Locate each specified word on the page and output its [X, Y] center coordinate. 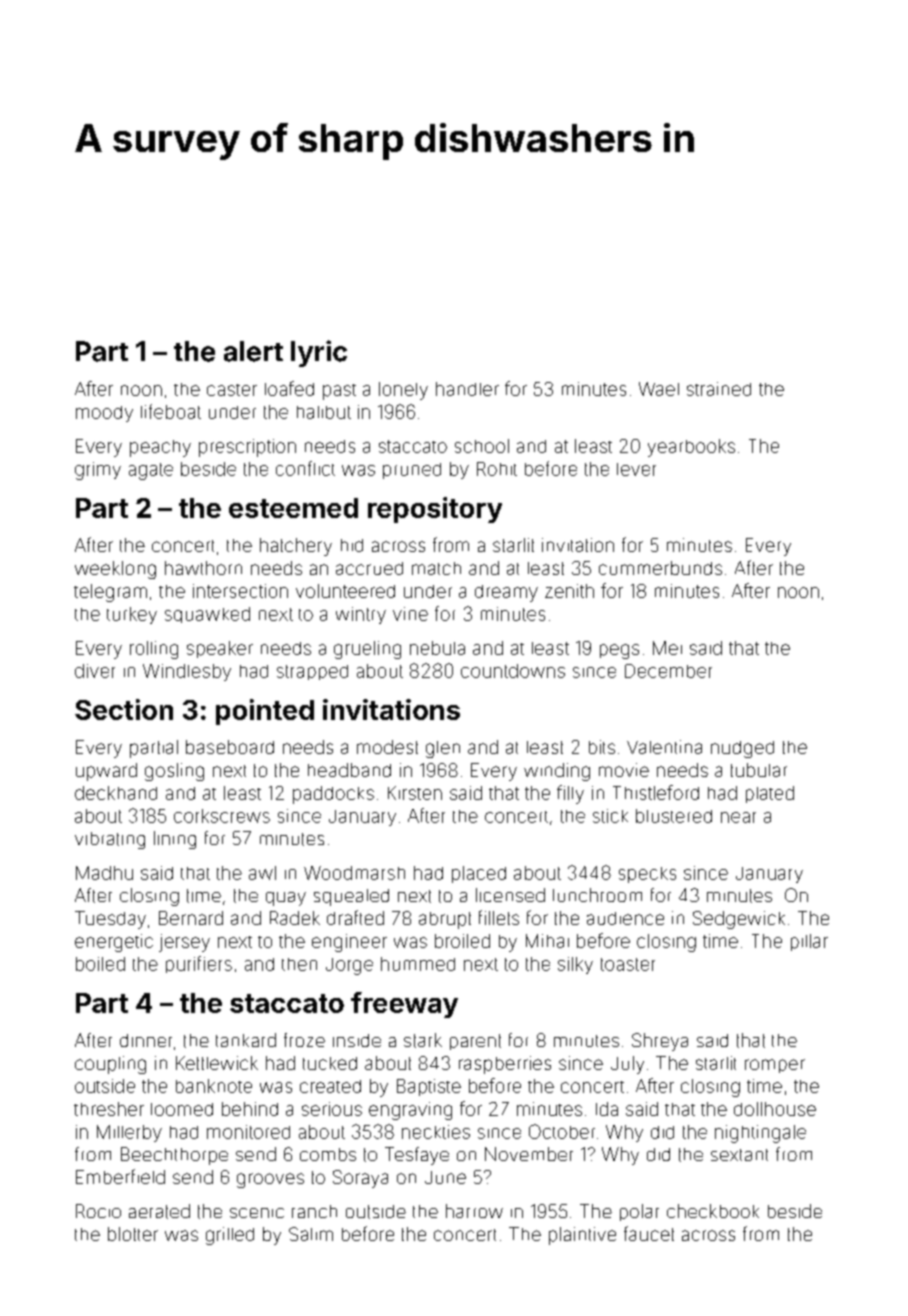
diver [95, 671]
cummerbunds [660, 568]
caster [232, 390]
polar [639, 1212]
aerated [159, 1211]
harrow [474, 1211]
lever [636, 469]
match [436, 568]
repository [435, 510]
